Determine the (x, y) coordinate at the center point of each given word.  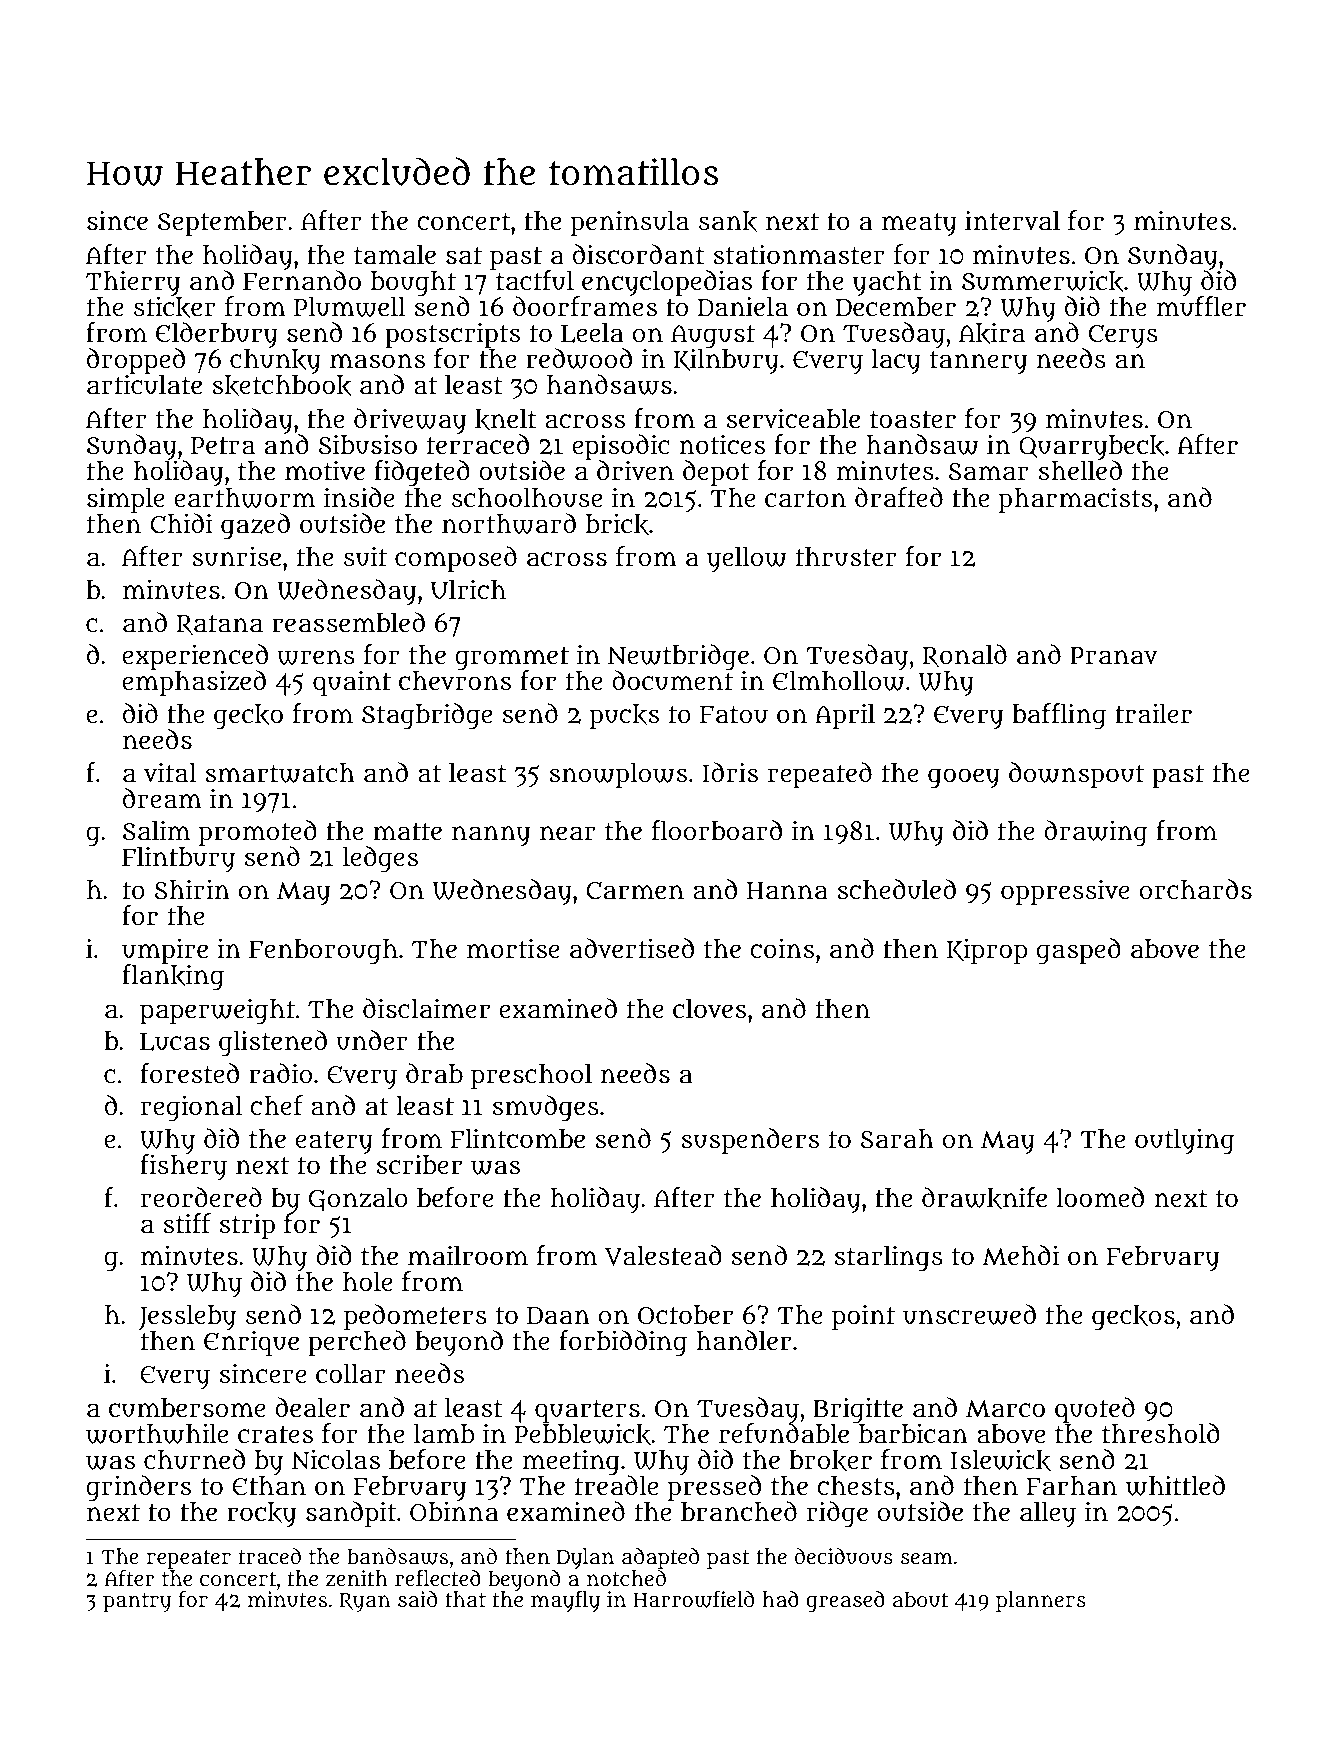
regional (191, 1108)
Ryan (364, 1602)
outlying (1184, 1141)
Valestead (663, 1255)
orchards (1196, 889)
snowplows (618, 775)
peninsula (630, 223)
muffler (1201, 307)
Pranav (1114, 656)
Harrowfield (694, 1599)
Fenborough (323, 952)
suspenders (750, 1141)
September (222, 223)
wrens (316, 657)
